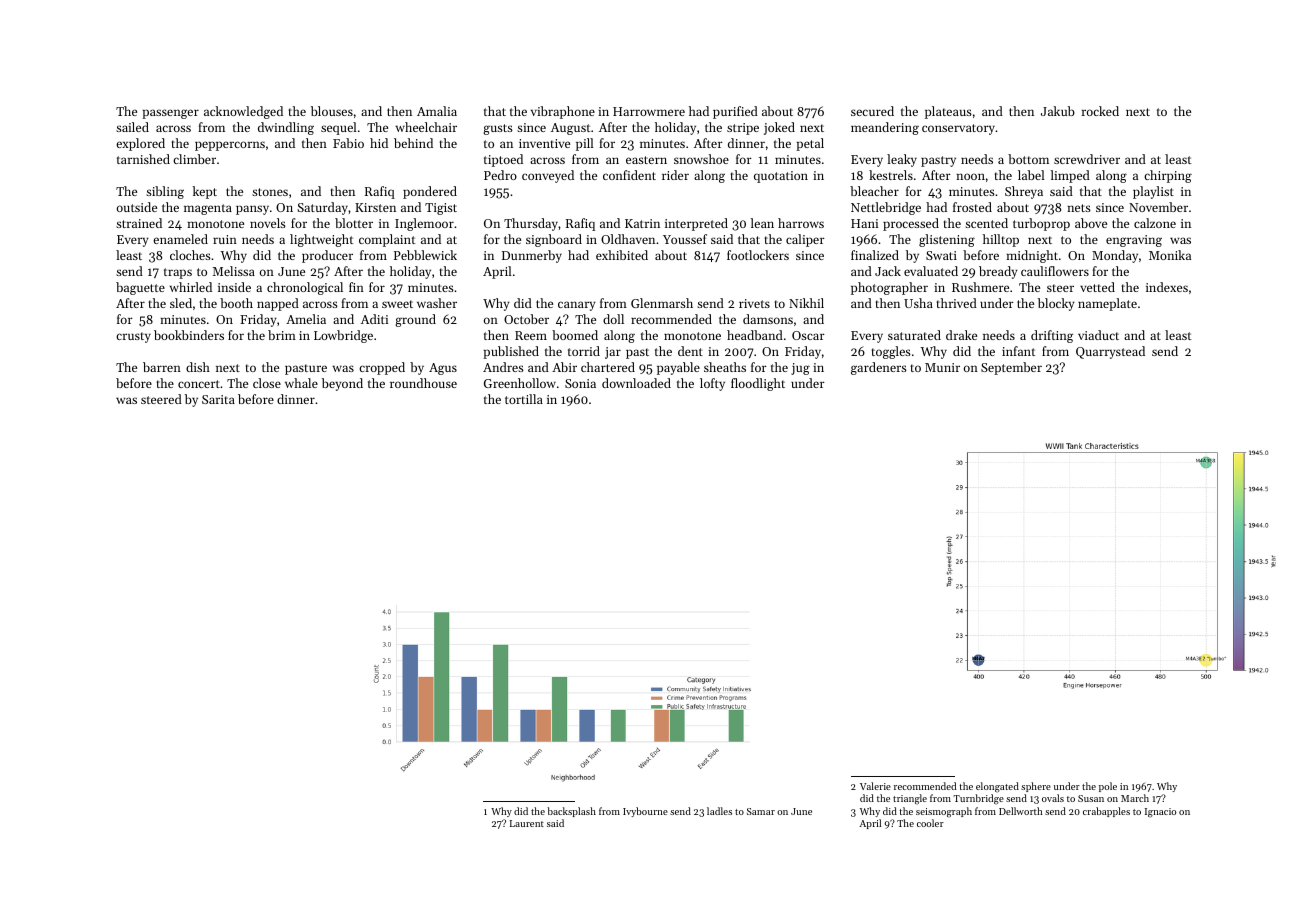  I want to click on Nikhil, so click(806, 303).
